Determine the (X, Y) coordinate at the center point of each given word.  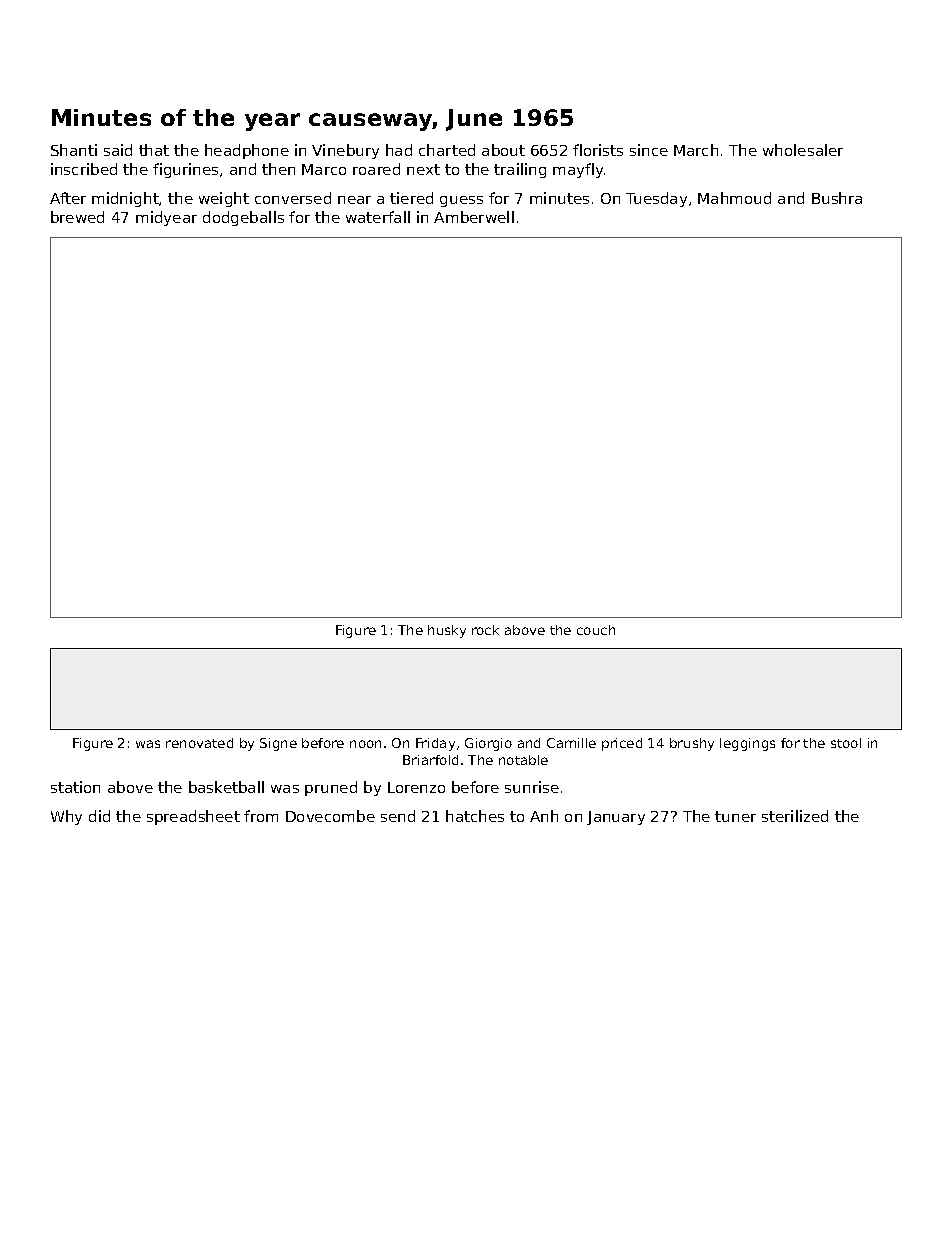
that (154, 150)
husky (447, 631)
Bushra (837, 198)
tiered (411, 198)
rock (485, 630)
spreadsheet (193, 817)
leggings (747, 744)
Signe (278, 744)
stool (846, 743)
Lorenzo (416, 787)
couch (596, 630)
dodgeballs (243, 218)
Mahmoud (734, 198)
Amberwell (474, 217)
